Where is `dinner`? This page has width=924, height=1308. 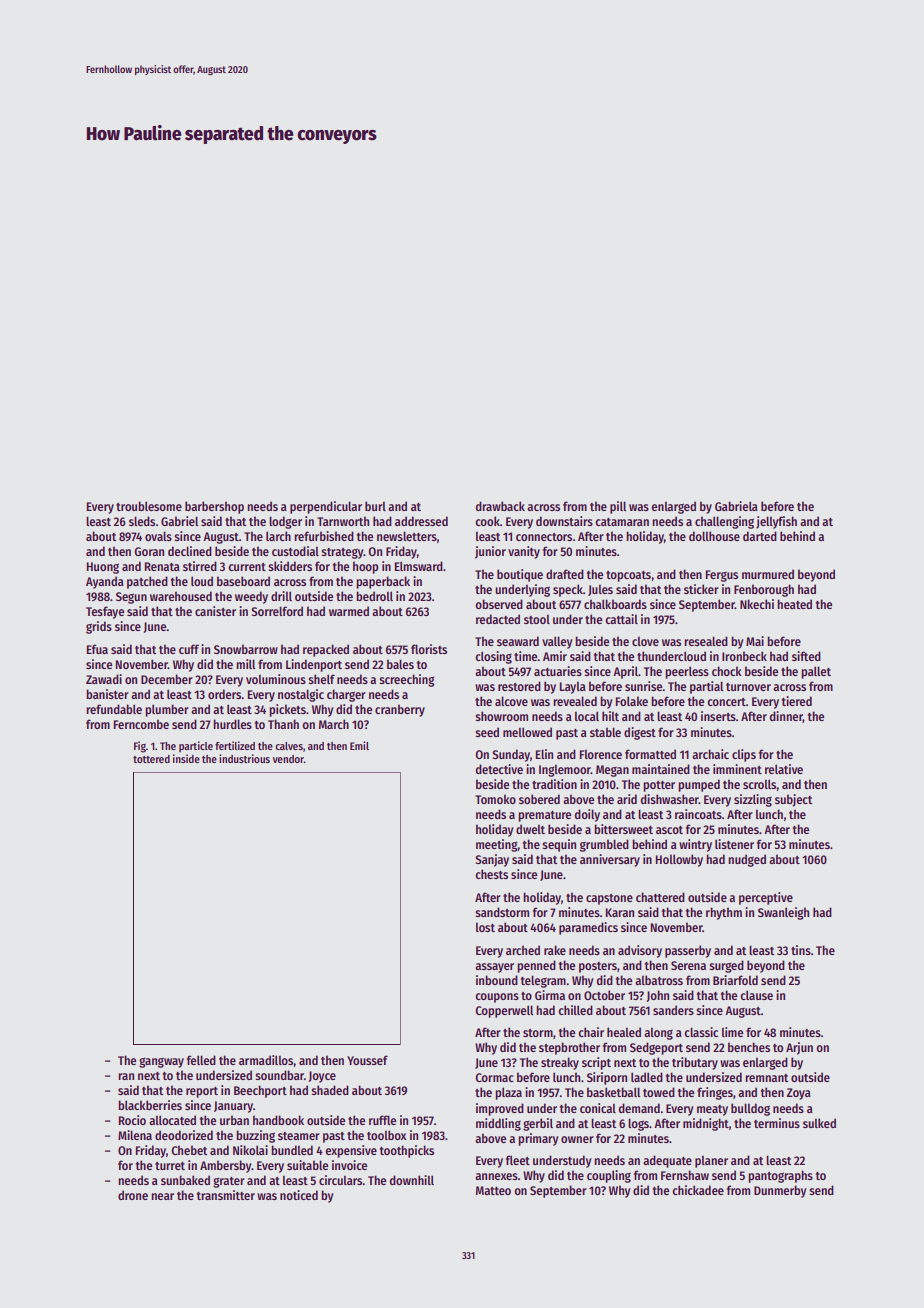 dinner is located at coordinates (786, 717).
